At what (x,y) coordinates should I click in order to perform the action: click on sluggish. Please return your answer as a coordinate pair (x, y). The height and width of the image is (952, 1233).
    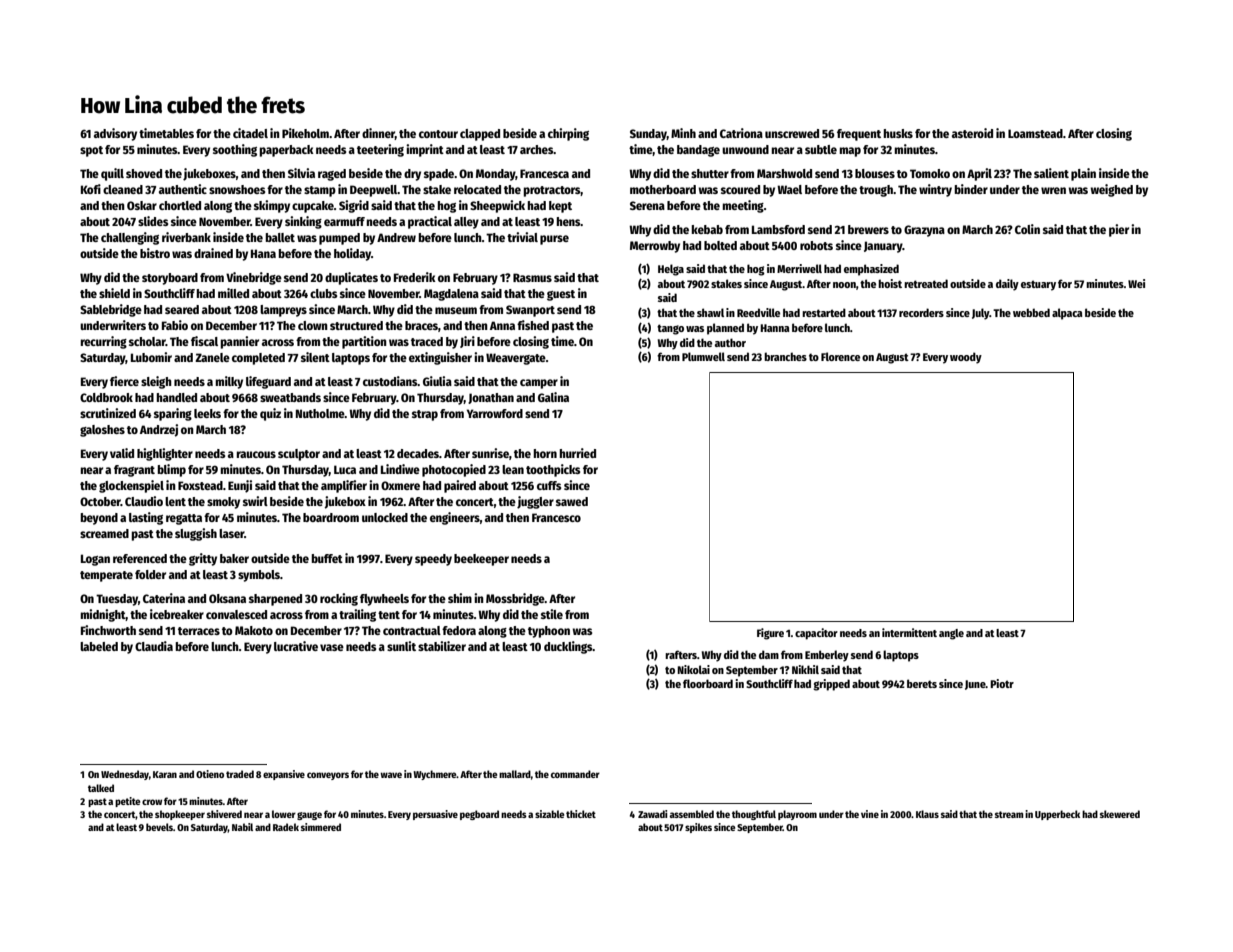
    Looking at the image, I should click on (196, 534).
